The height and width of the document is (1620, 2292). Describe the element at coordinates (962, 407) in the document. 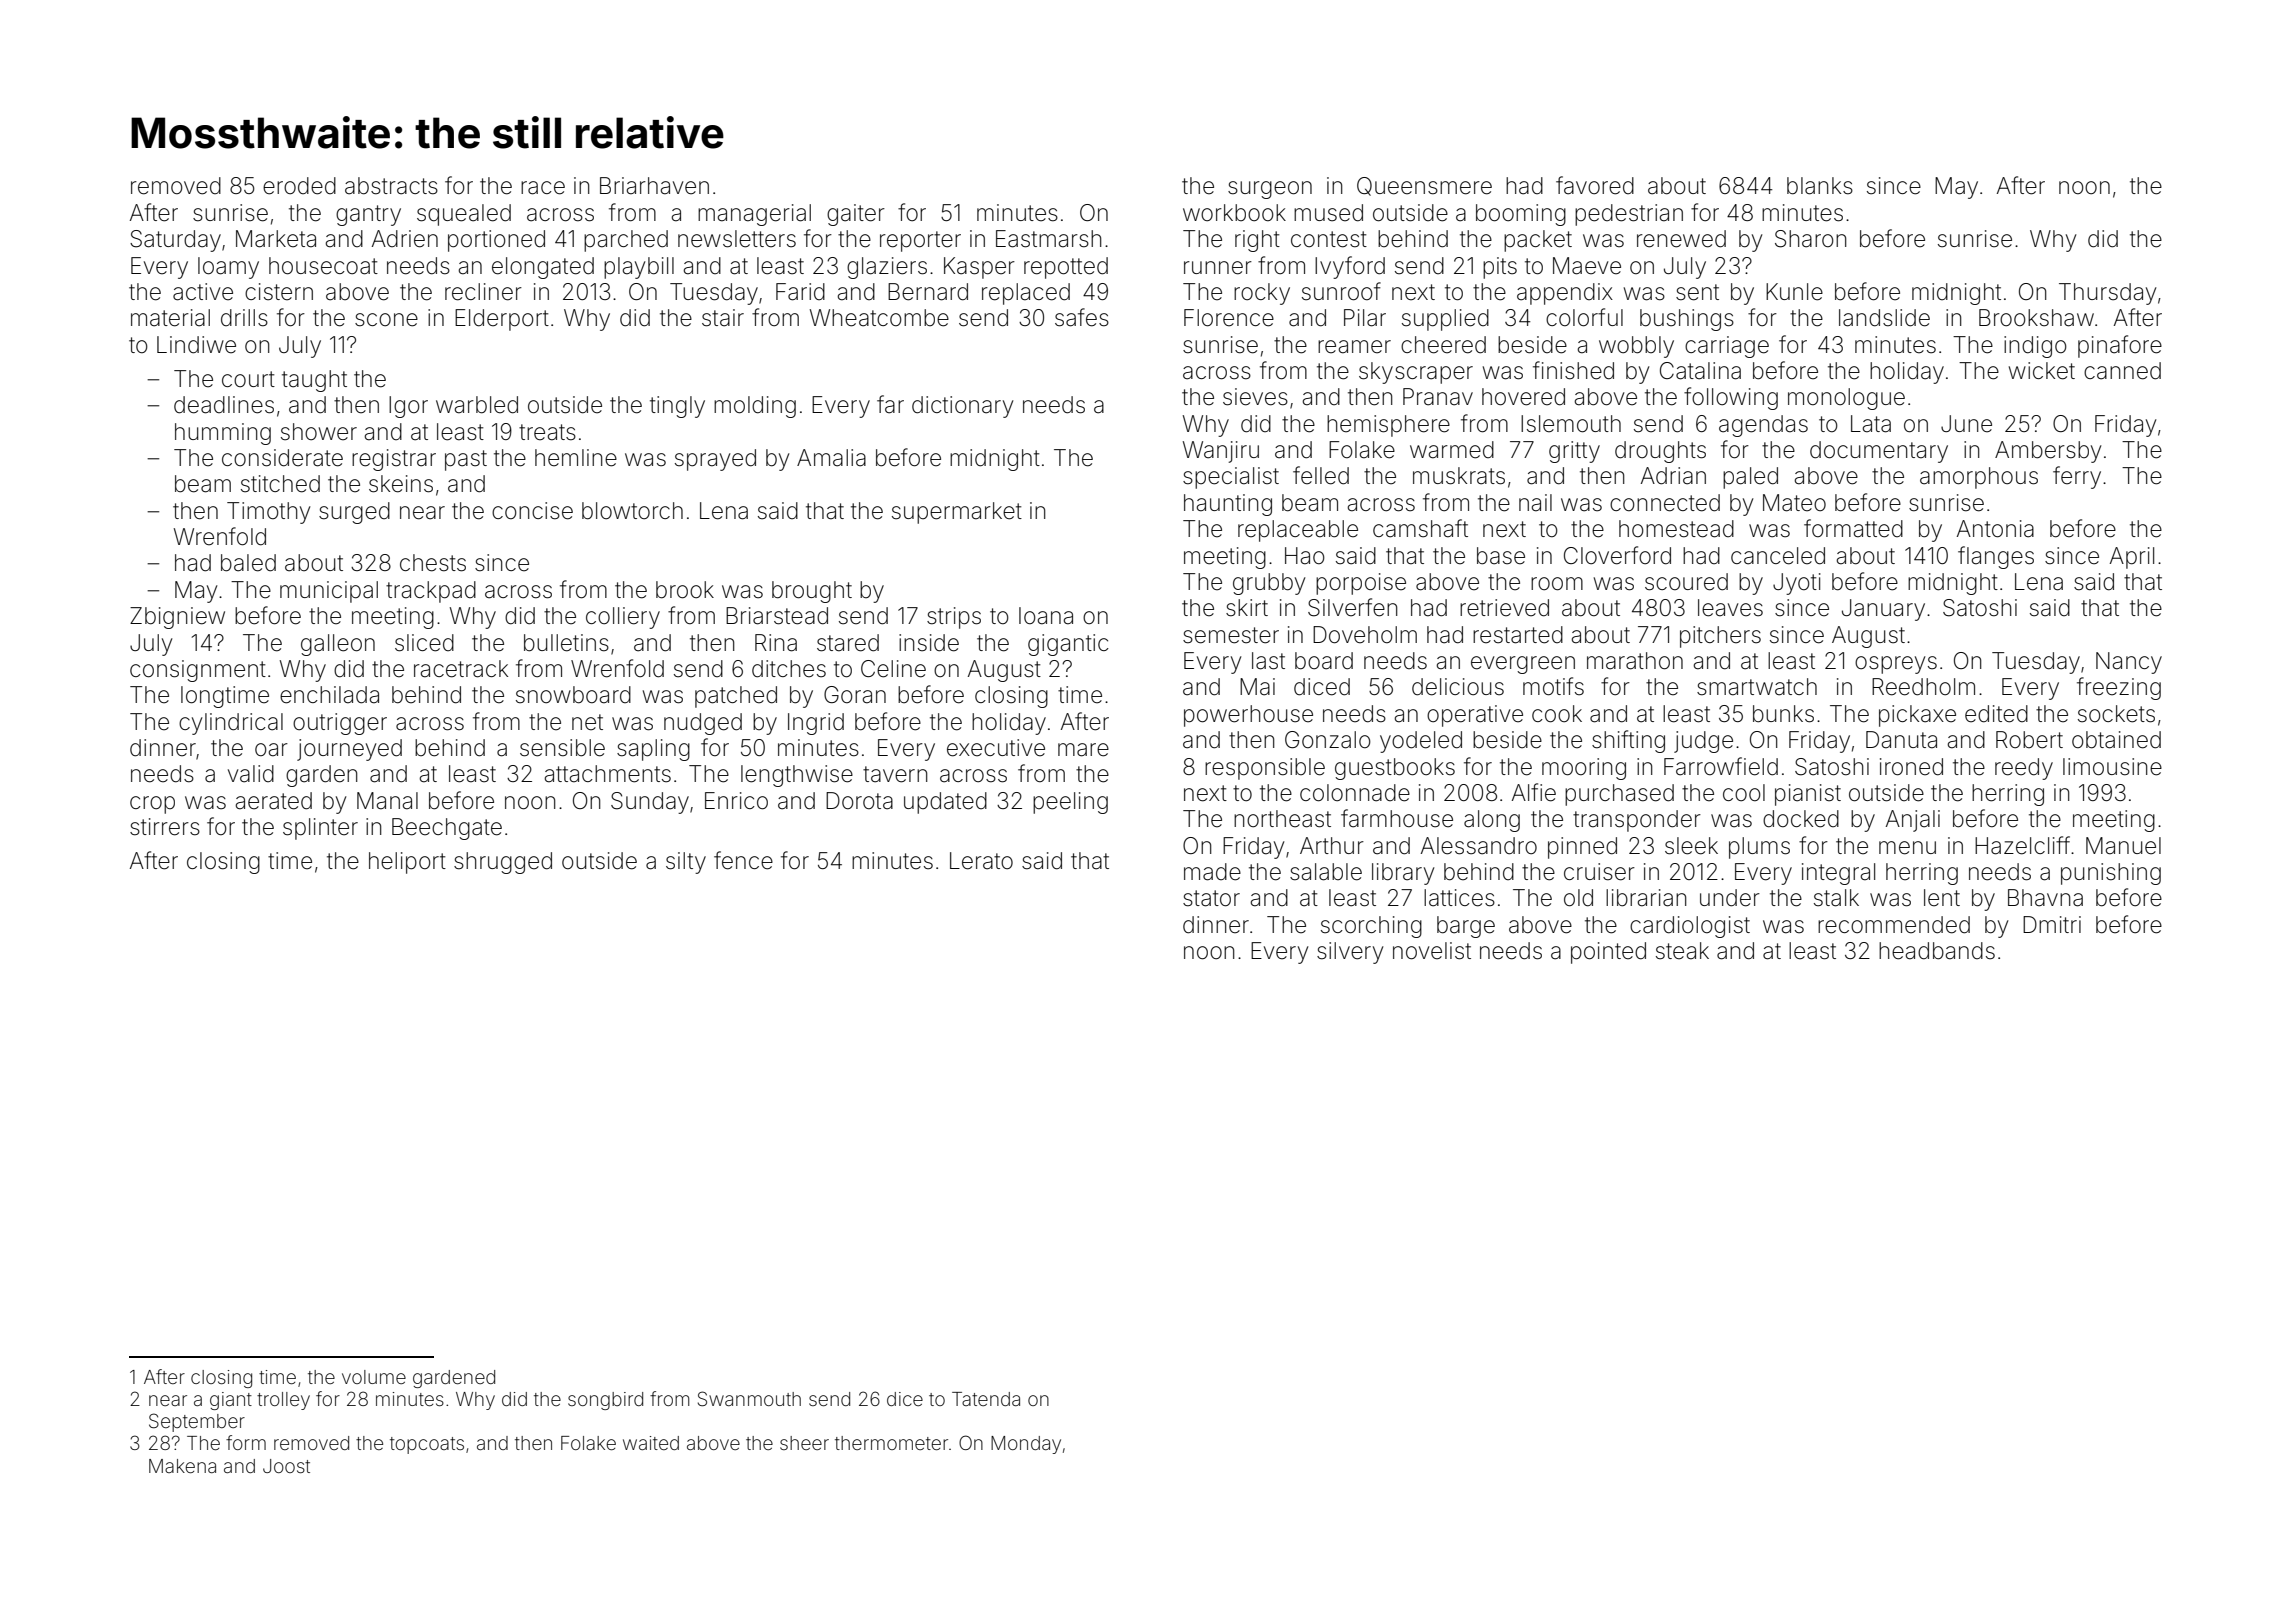

I see `dictionary` at that location.
